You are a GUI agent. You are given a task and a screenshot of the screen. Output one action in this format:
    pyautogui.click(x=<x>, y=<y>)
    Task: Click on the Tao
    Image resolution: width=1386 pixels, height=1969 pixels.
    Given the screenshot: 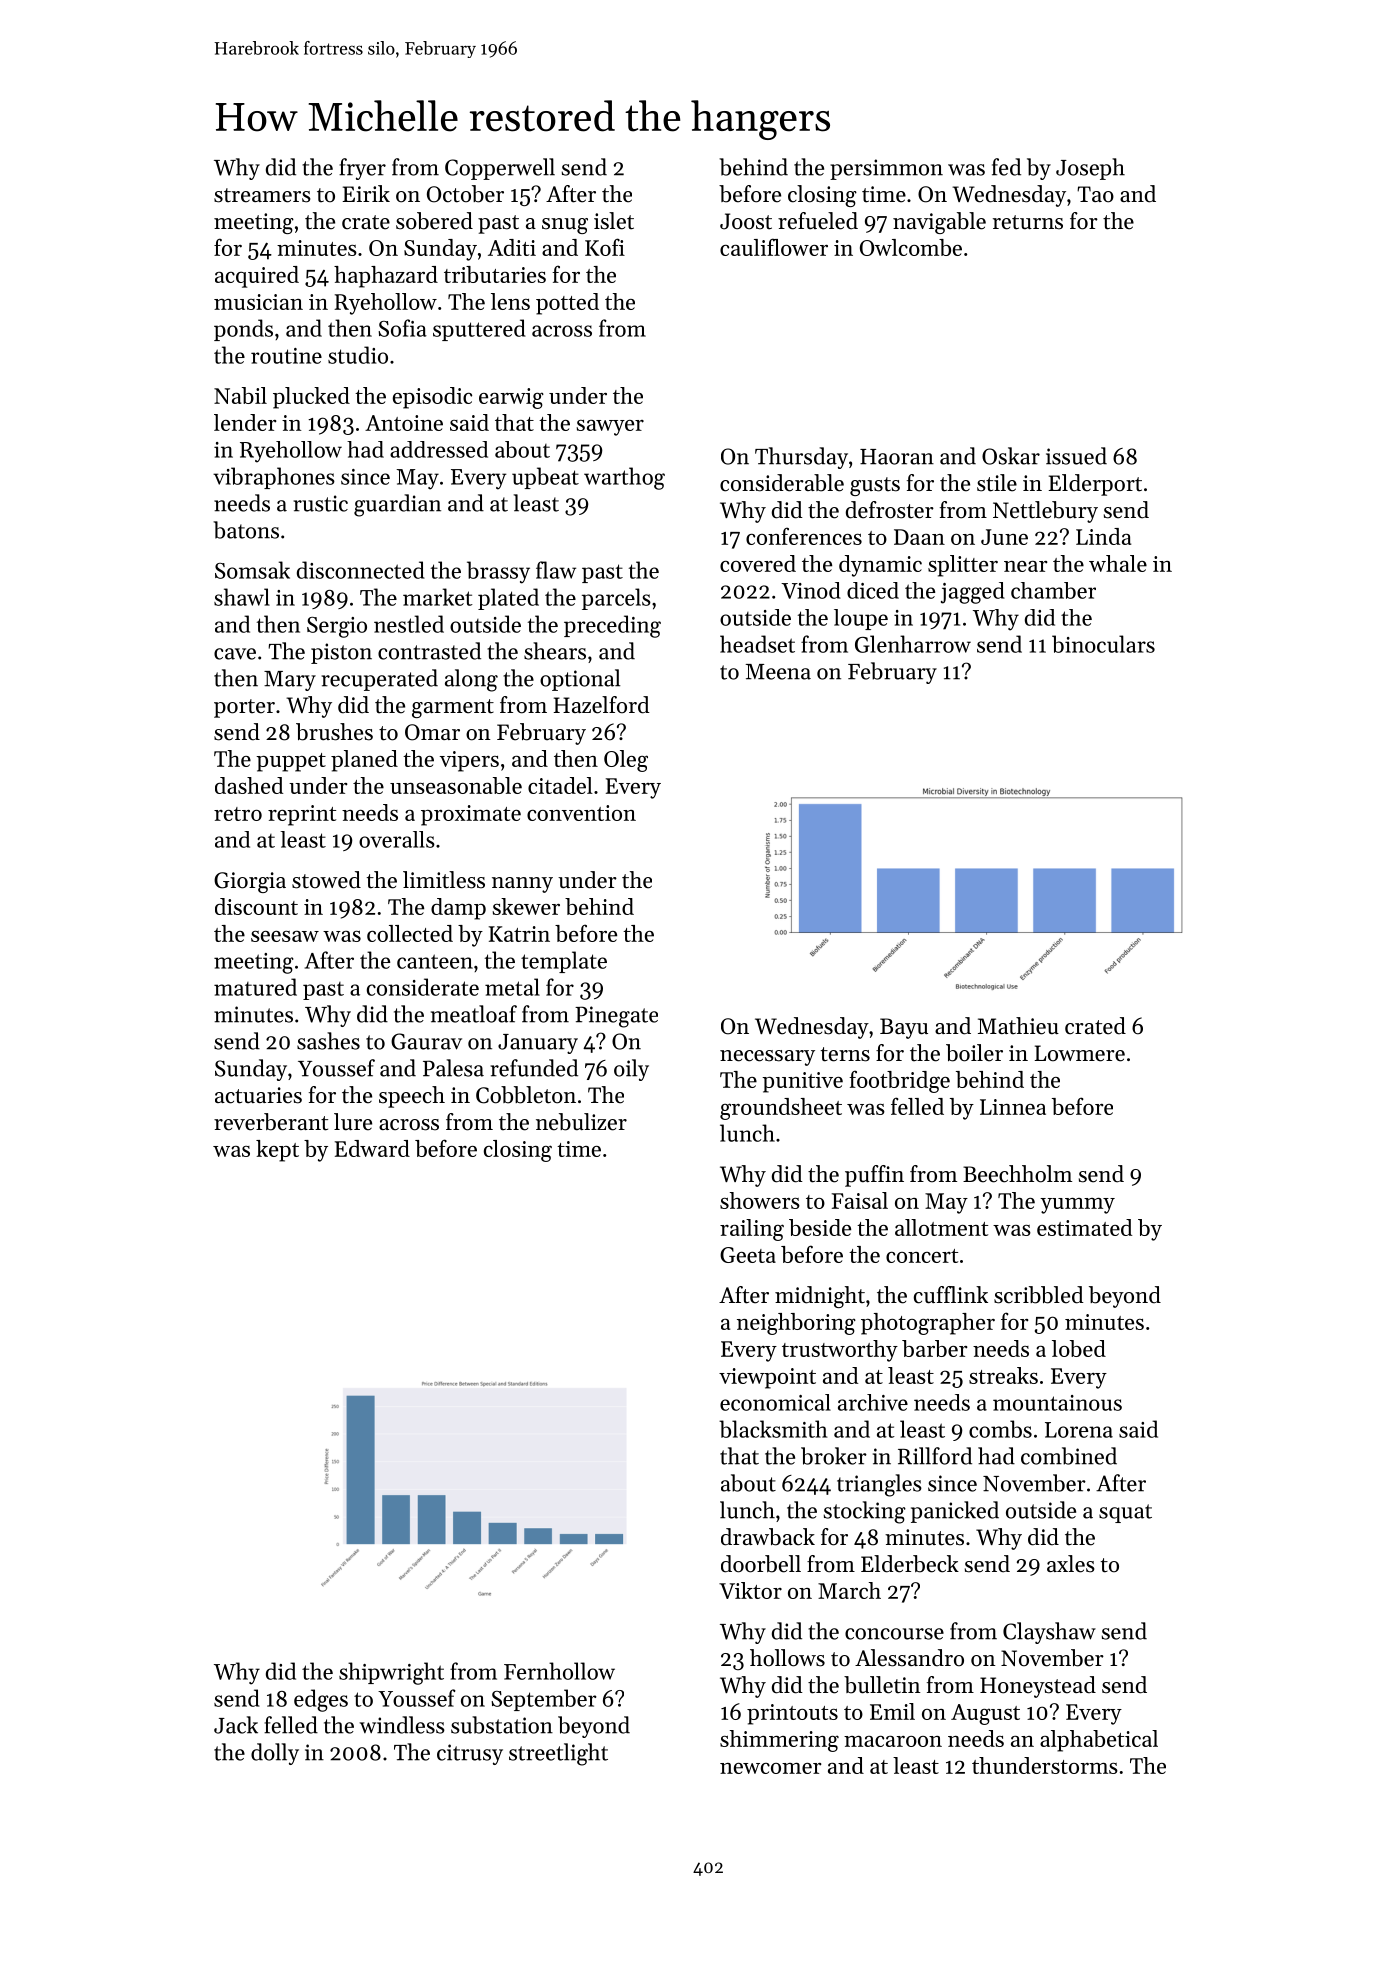 What is the action you would take?
    pyautogui.click(x=1095, y=194)
